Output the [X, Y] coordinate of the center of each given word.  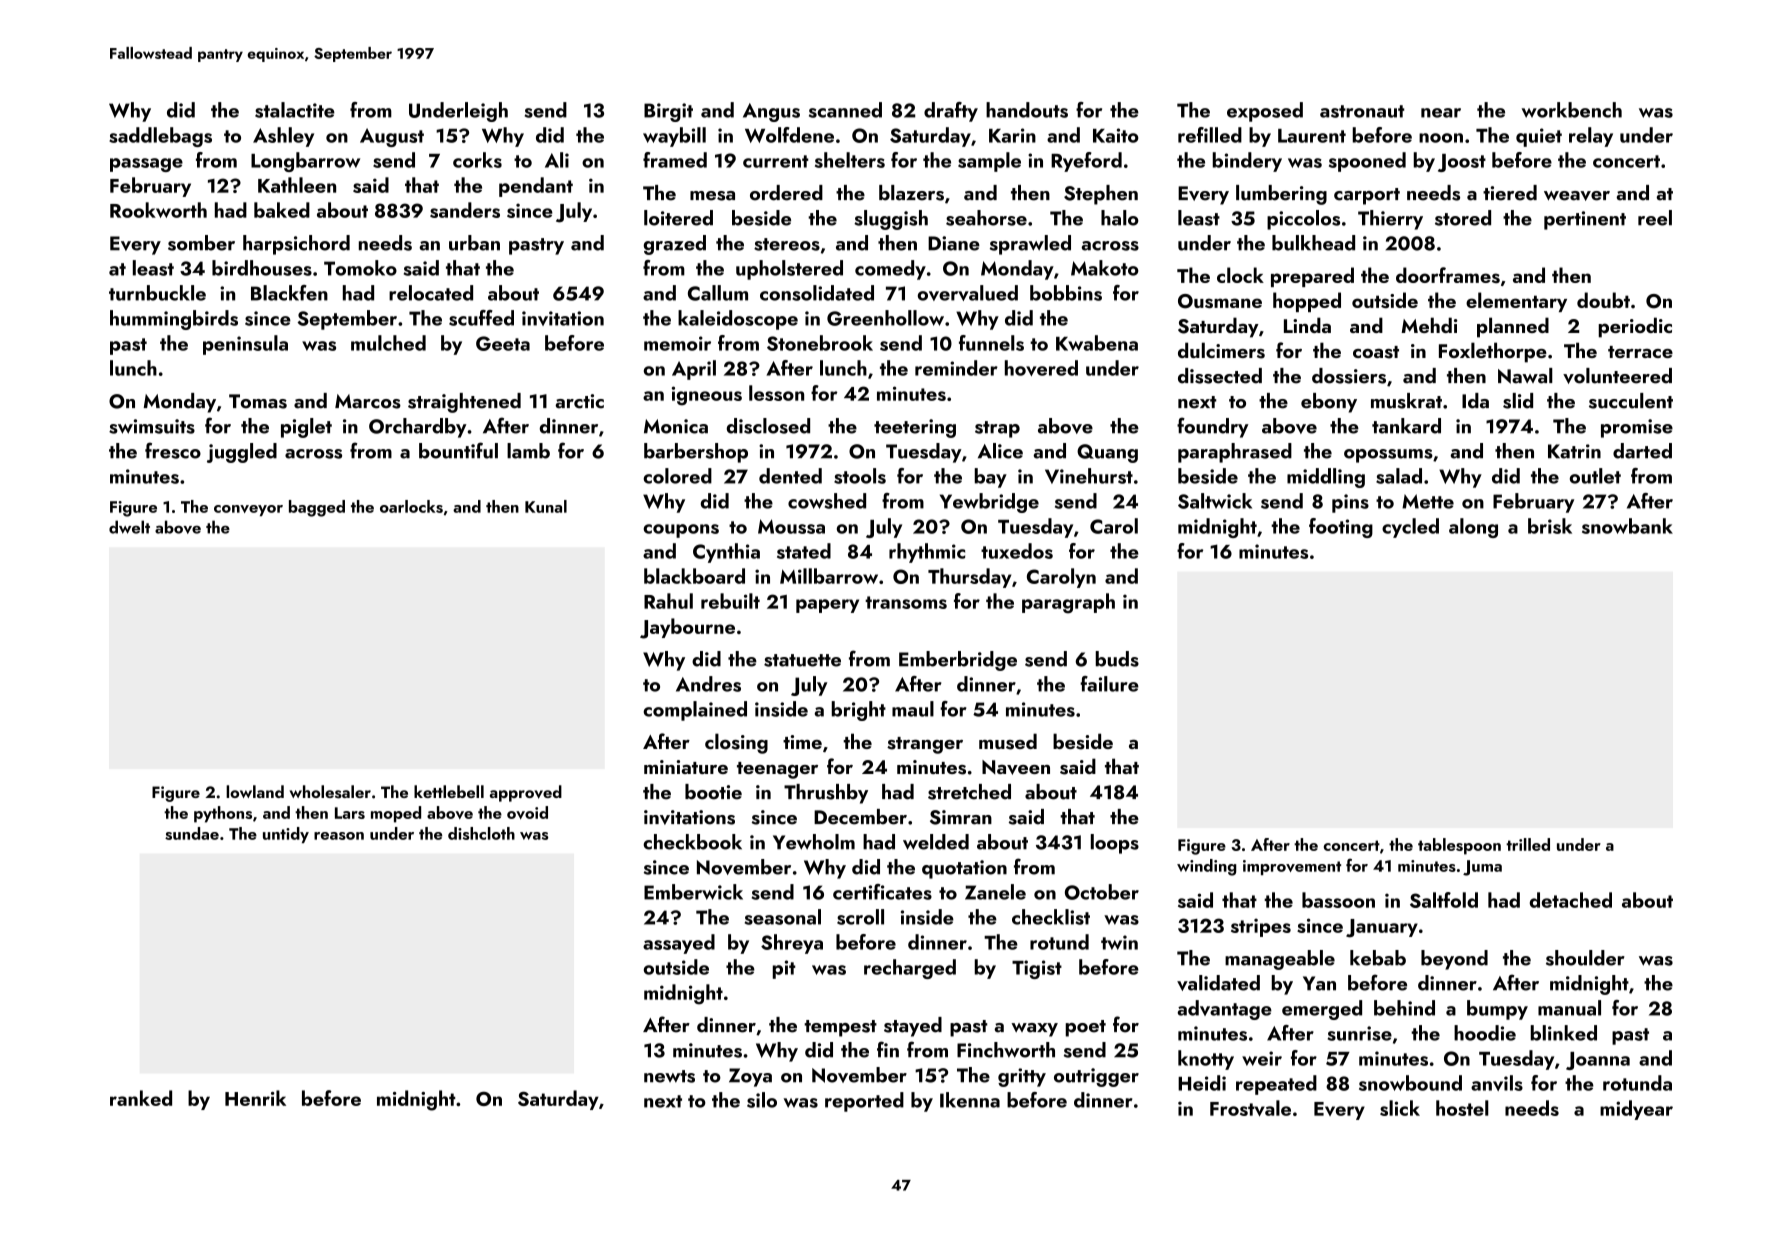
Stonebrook [820, 343]
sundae [192, 833]
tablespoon [1459, 846]
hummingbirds [174, 320]
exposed [1265, 112]
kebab [1378, 958]
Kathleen [297, 185]
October [1102, 892]
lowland [255, 791]
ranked [141, 1098]
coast [1376, 352]
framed [675, 160]
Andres [708, 684]
